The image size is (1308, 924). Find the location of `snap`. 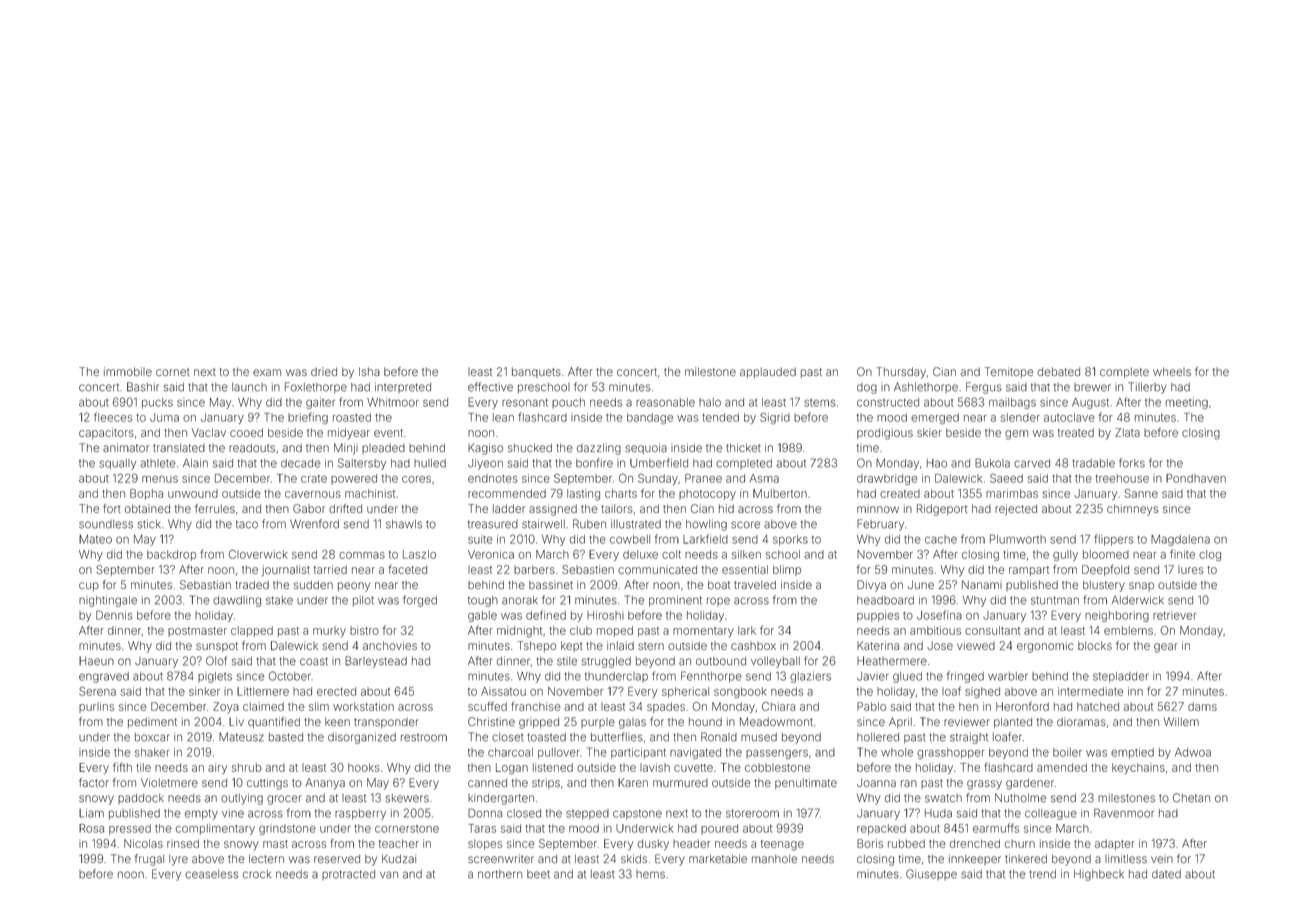

snap is located at coordinates (1141, 586).
